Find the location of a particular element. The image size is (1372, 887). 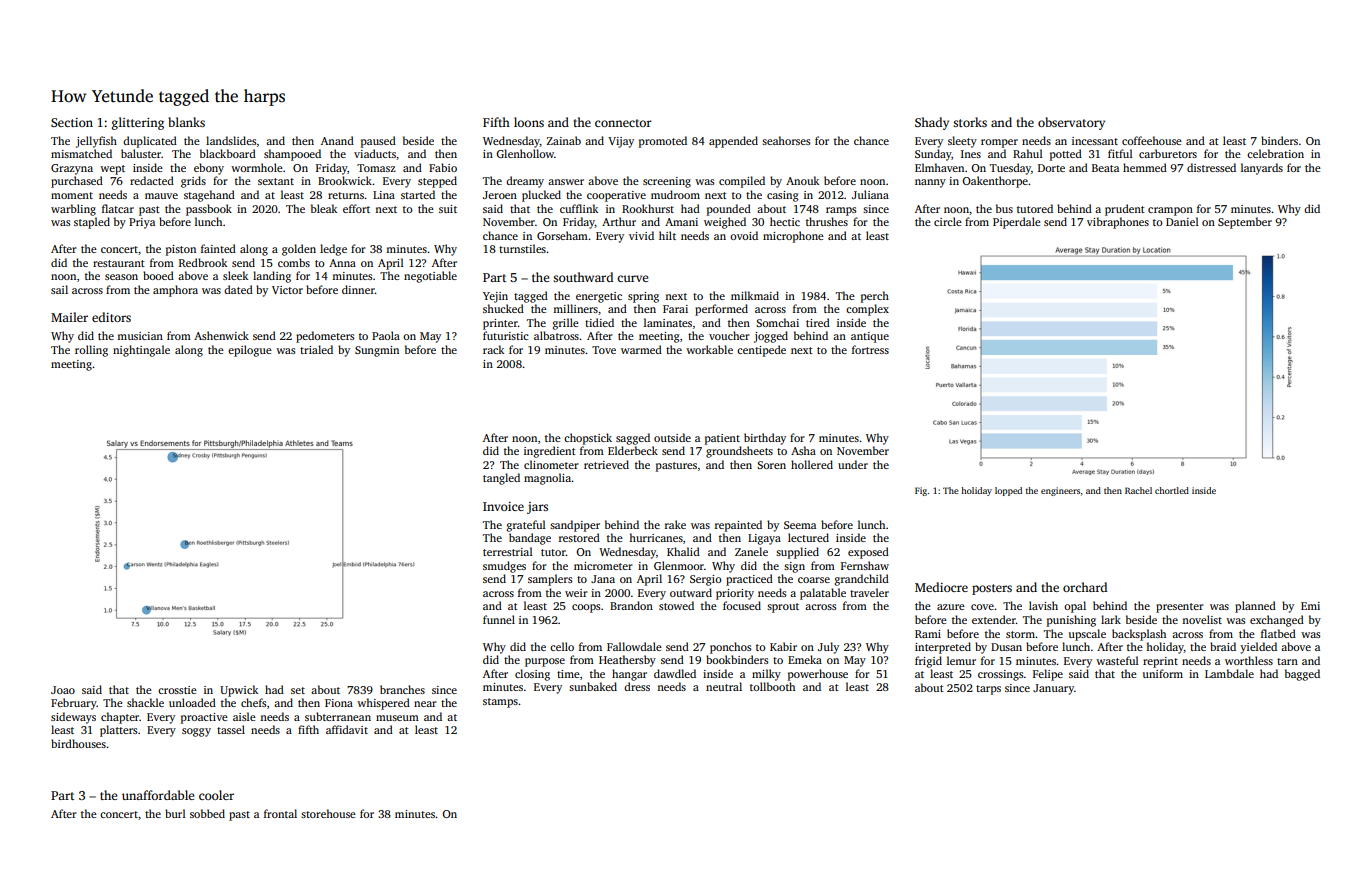

Section is located at coordinates (72, 122).
